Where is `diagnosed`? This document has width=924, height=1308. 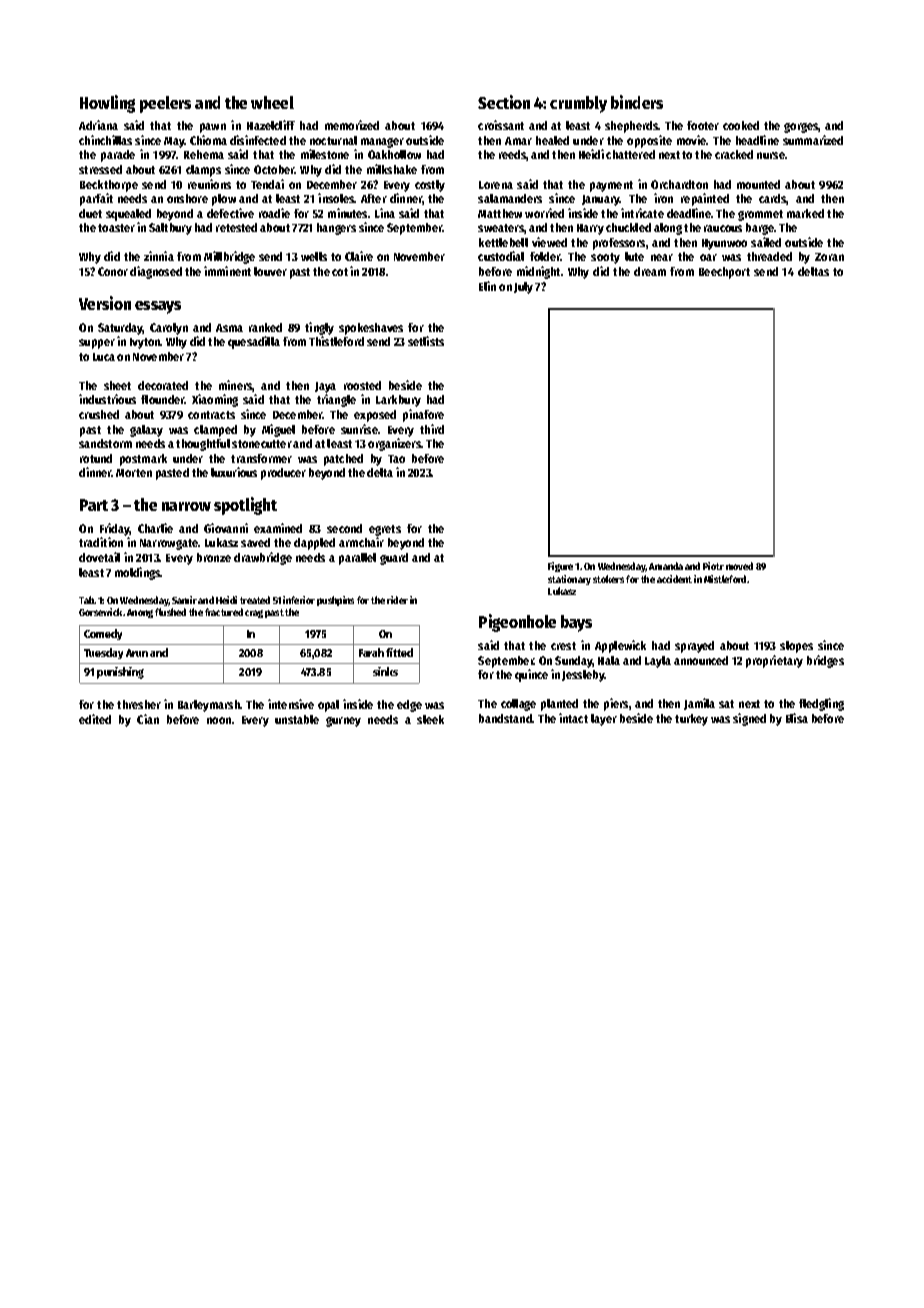
diagnosed is located at coordinates (156, 272).
